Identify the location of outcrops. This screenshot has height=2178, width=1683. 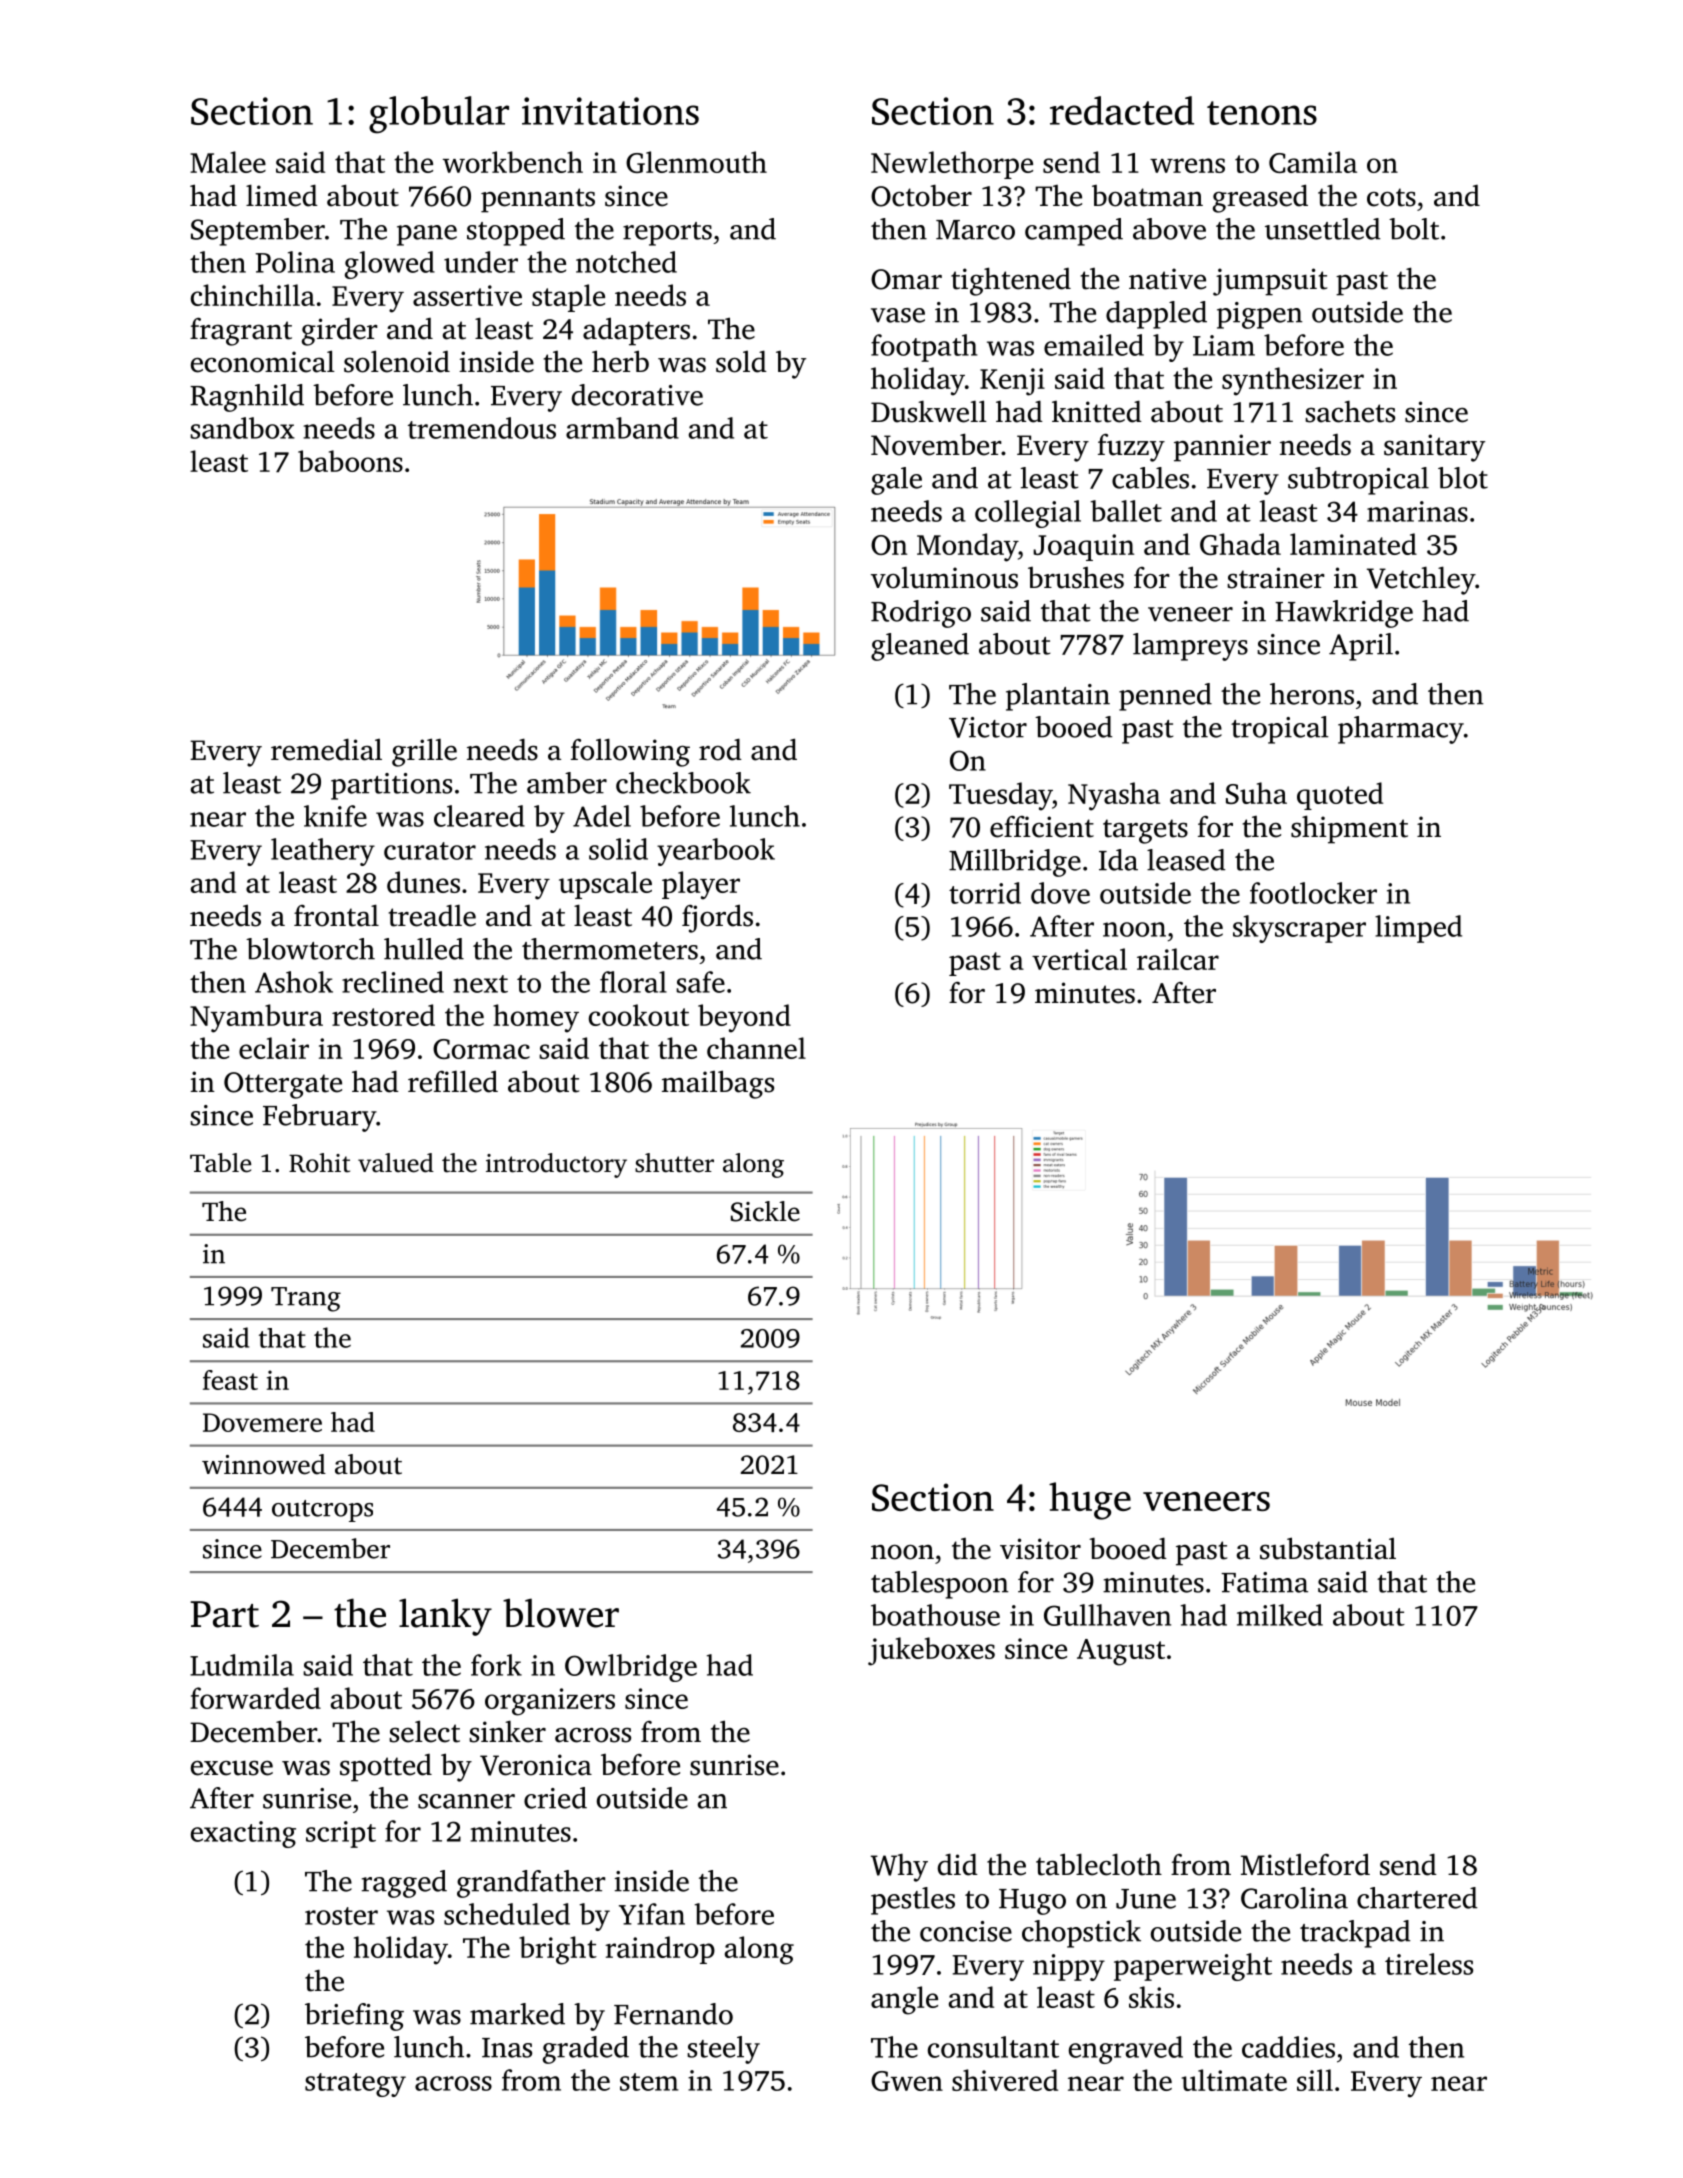
(322, 1511).
